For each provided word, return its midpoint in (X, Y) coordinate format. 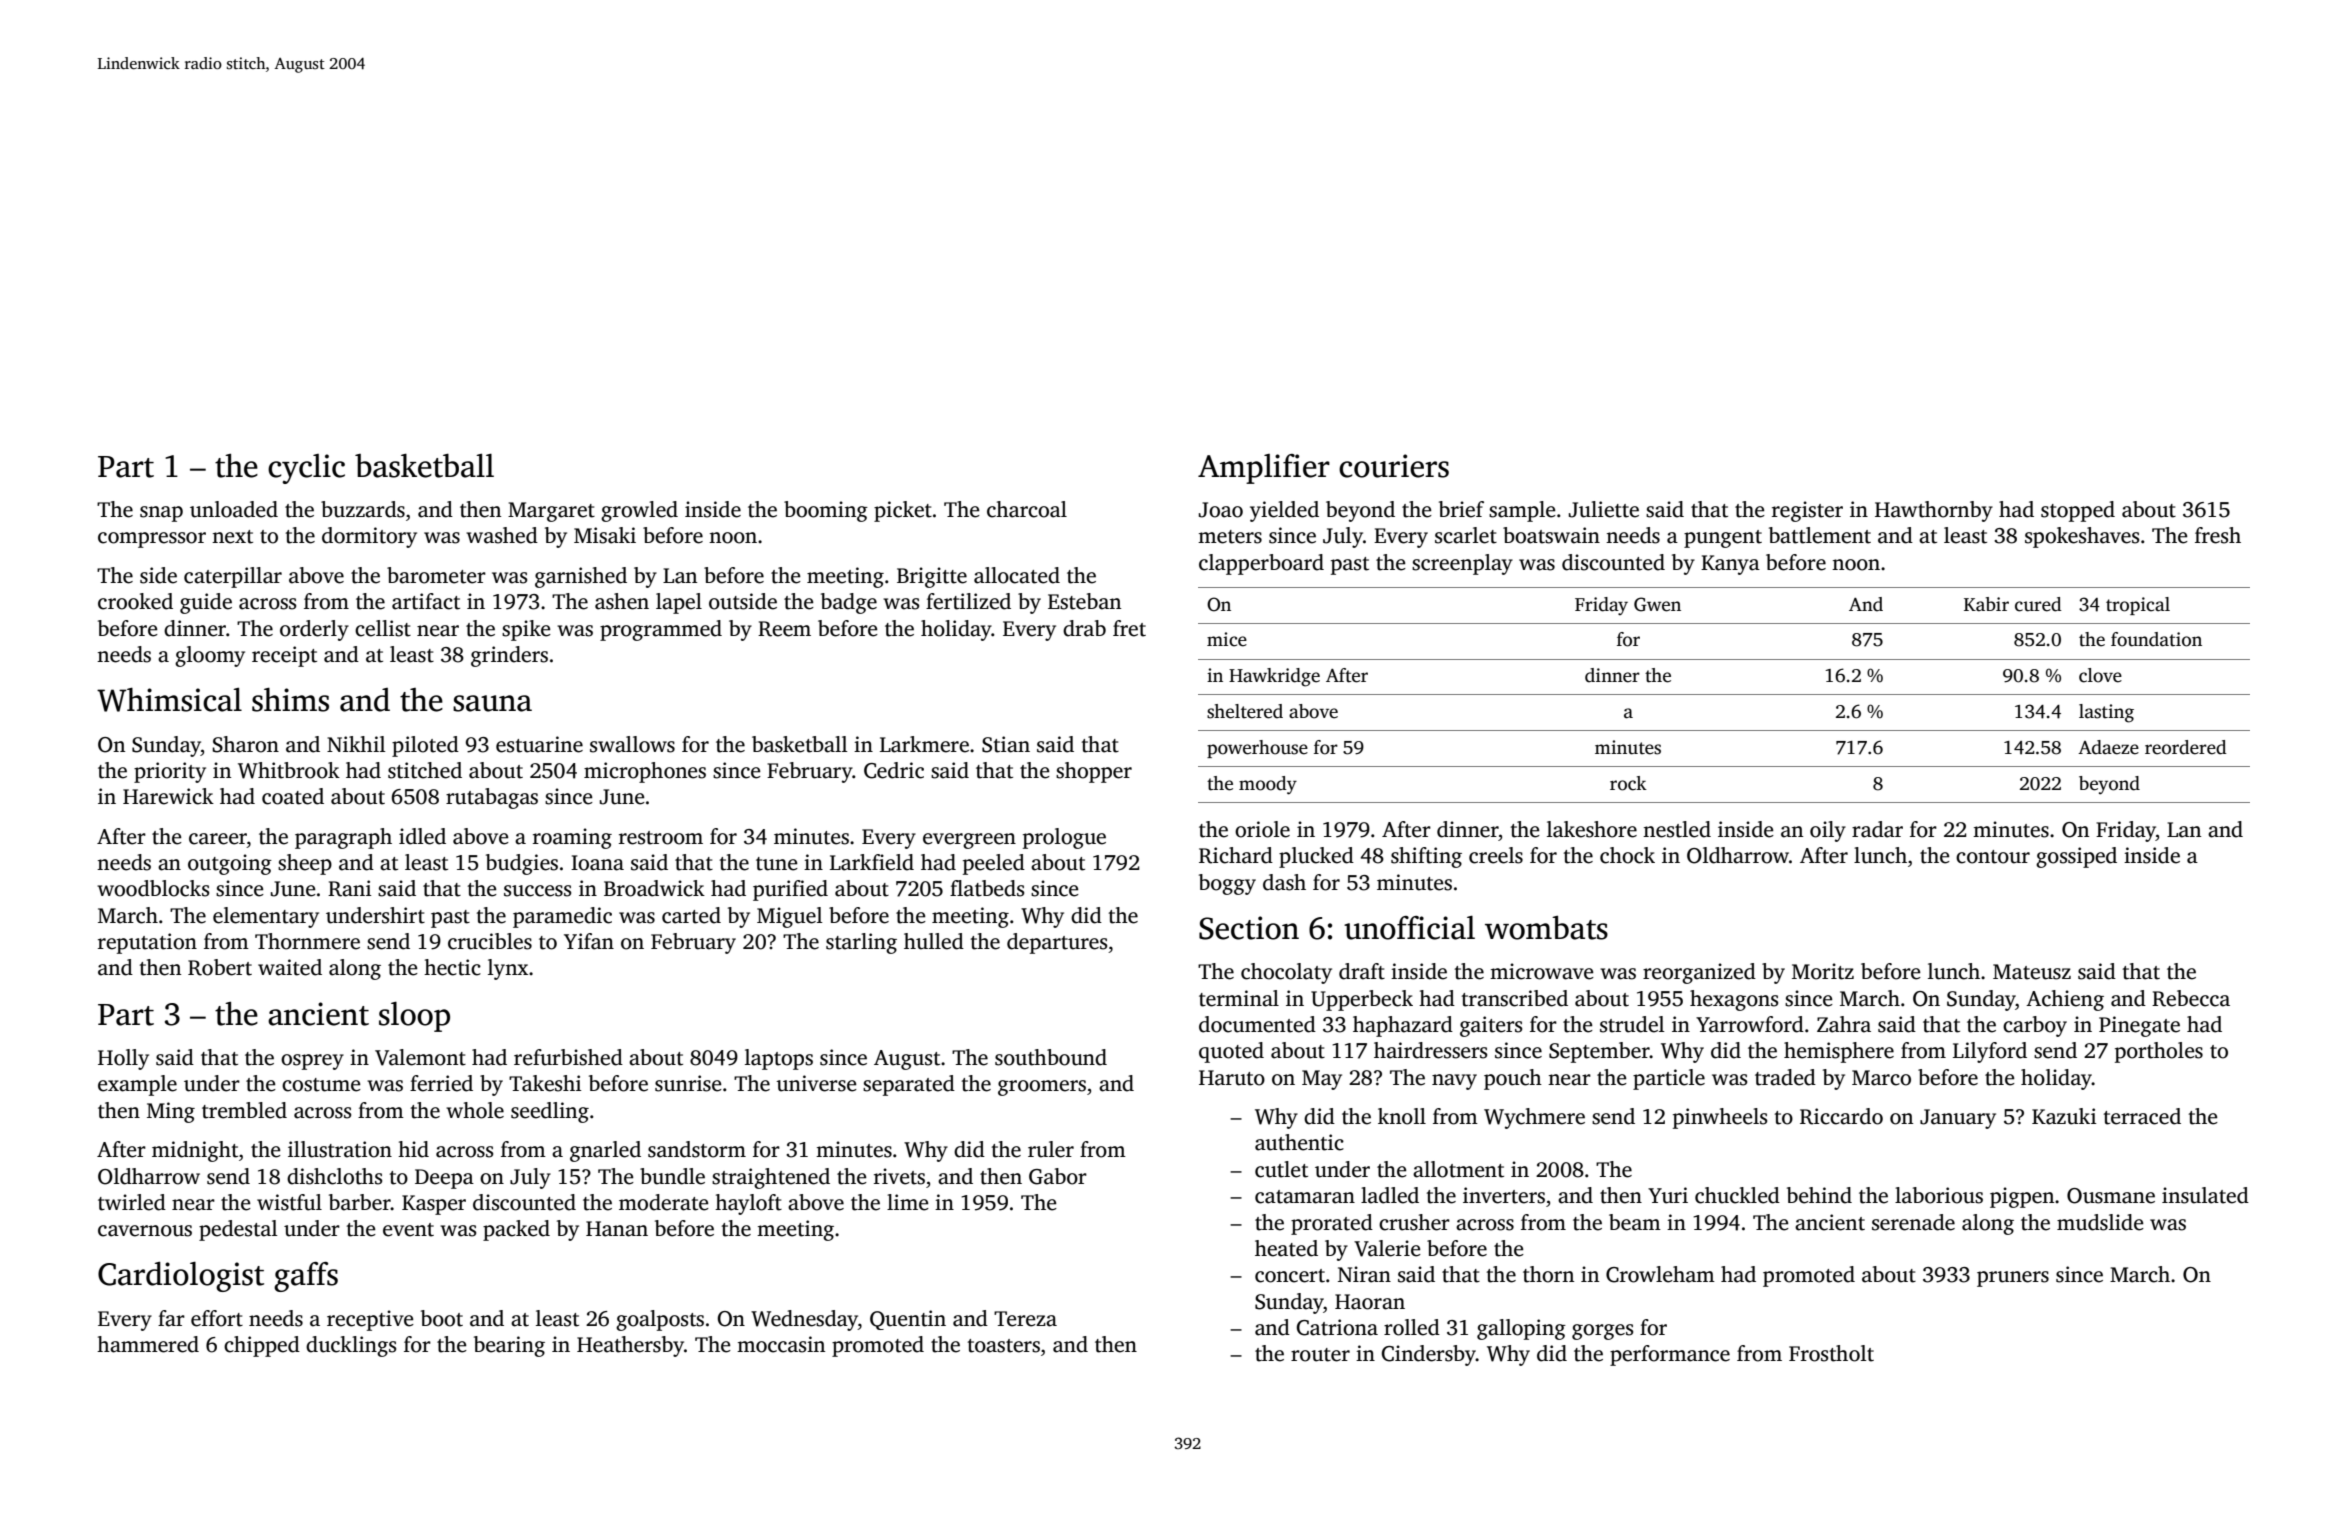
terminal (1239, 998)
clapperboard (1261, 564)
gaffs (306, 1277)
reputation (147, 943)
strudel (1632, 1024)
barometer (436, 575)
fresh (2218, 535)
